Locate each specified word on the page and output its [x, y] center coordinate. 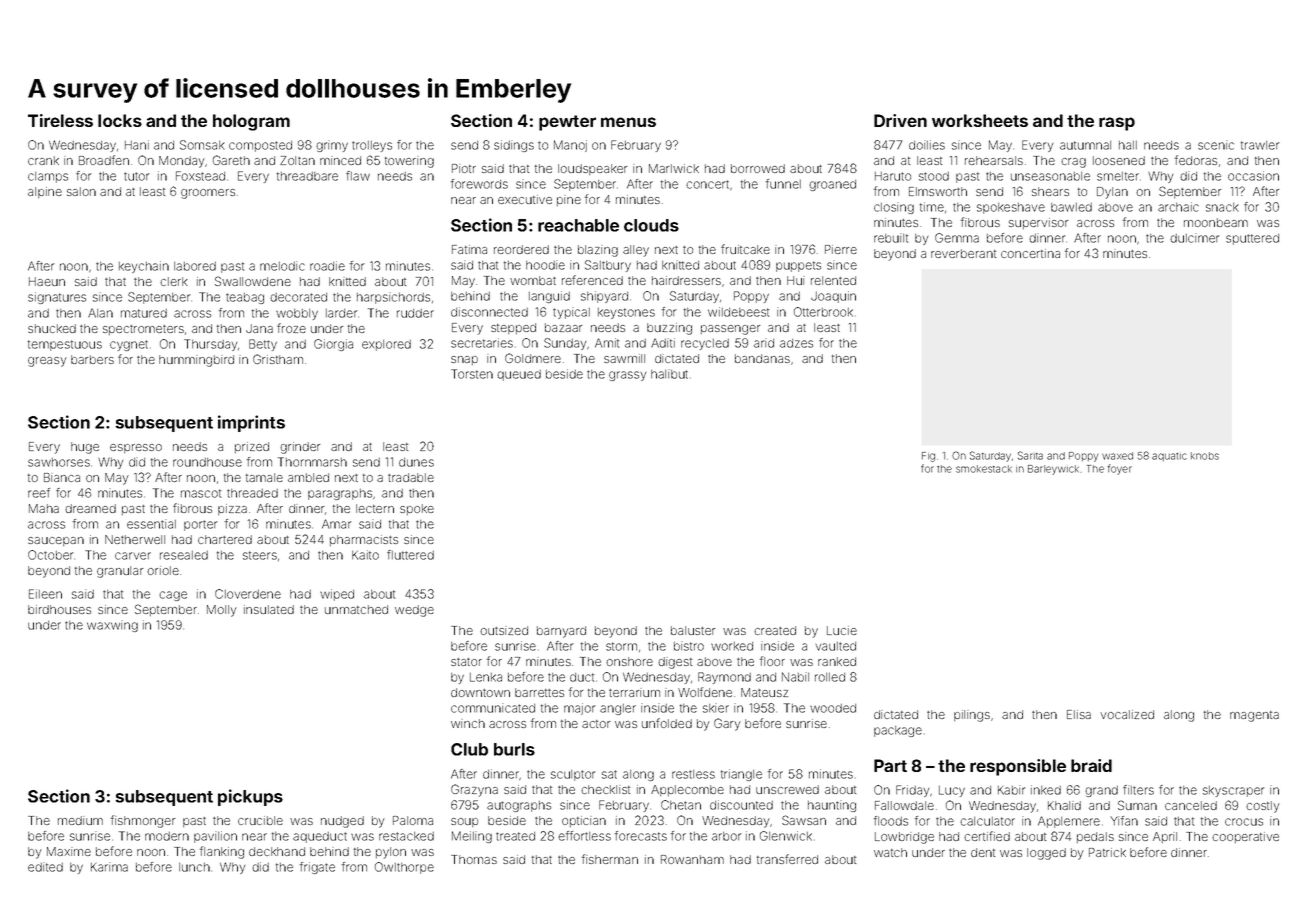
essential [151, 524]
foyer [1120, 469]
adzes [796, 343]
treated [515, 836]
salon [81, 191]
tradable [411, 477]
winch [468, 723]
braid [1091, 765]
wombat [533, 280]
